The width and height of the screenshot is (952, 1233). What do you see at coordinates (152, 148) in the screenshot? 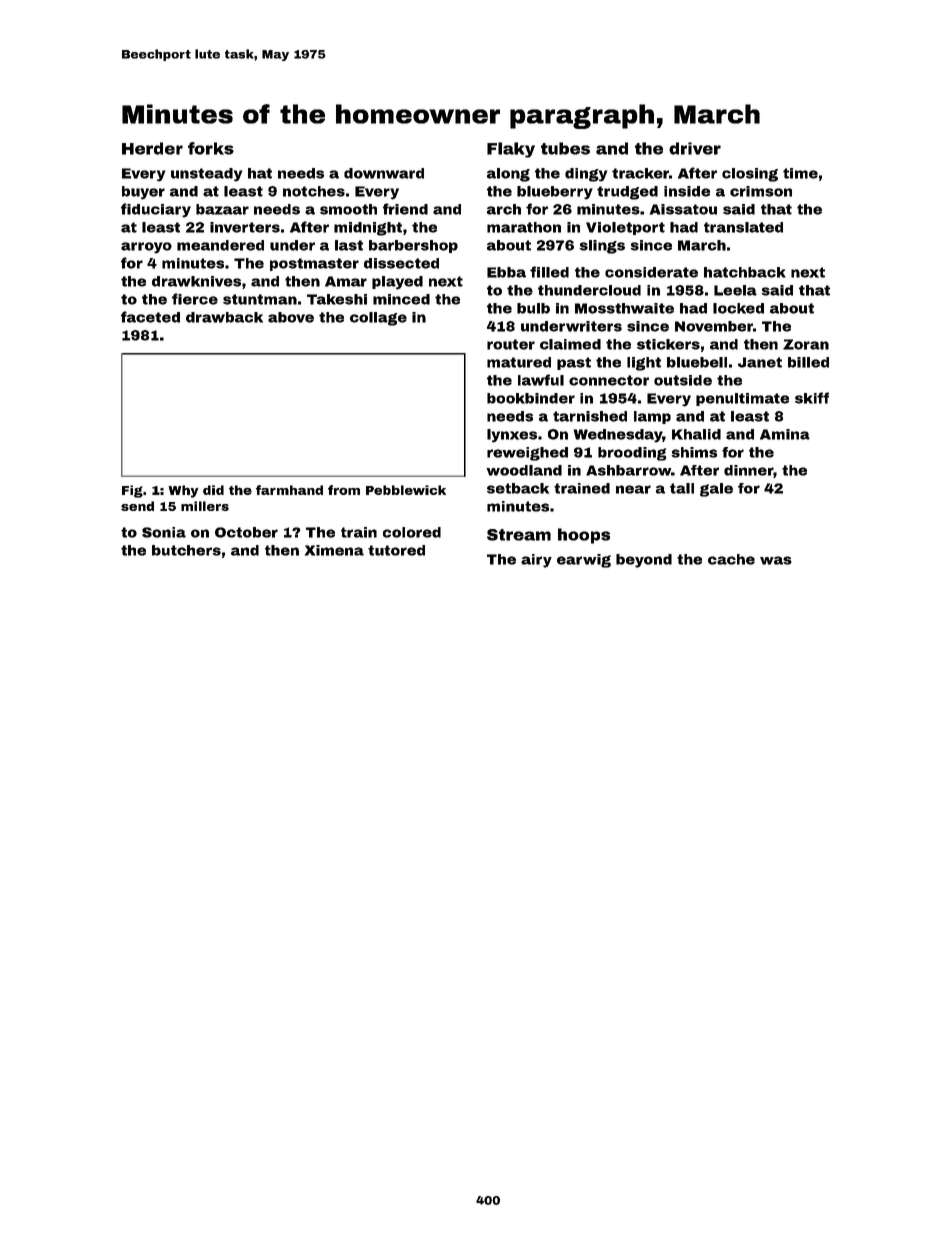
I see `Herder` at bounding box center [152, 148].
